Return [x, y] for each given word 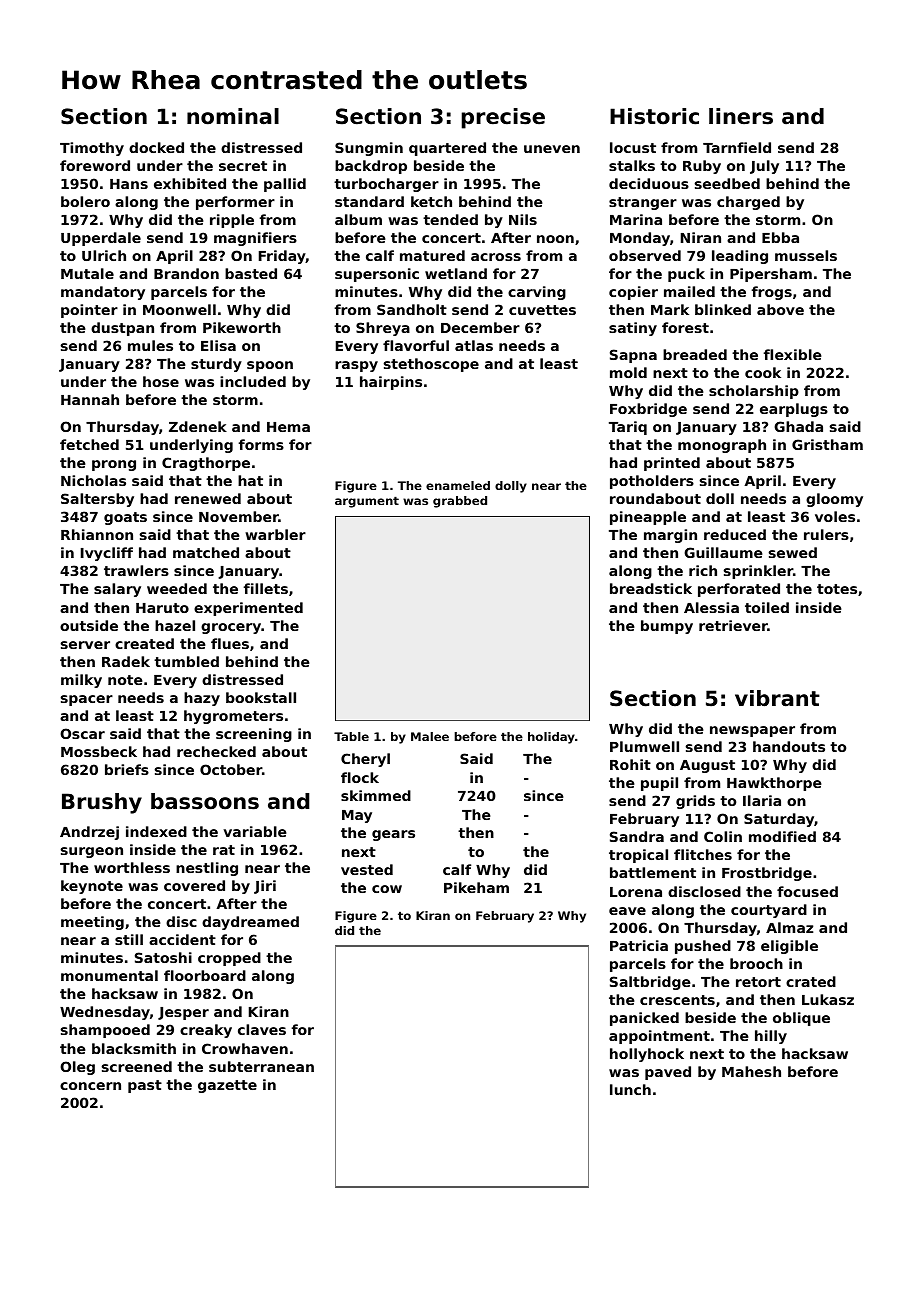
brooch [756, 963]
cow [387, 889]
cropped [229, 959]
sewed [793, 552]
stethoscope [431, 365]
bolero [85, 201]
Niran [701, 237]
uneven [552, 149]
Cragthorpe [206, 464]
